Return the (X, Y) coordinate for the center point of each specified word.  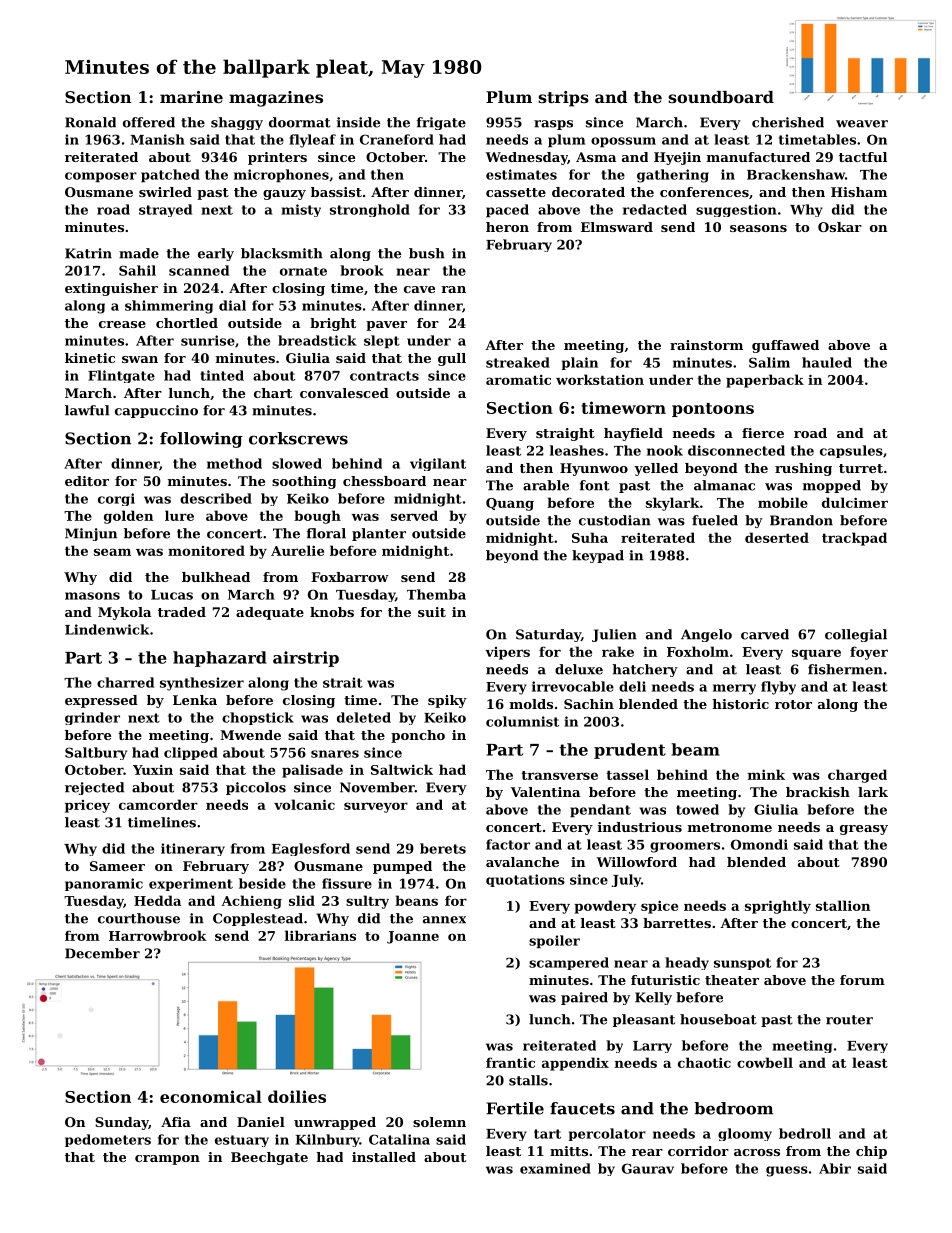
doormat (300, 122)
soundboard (721, 97)
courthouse (139, 918)
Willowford (637, 862)
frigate (441, 123)
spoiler (554, 942)
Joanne (413, 937)
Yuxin (153, 770)
